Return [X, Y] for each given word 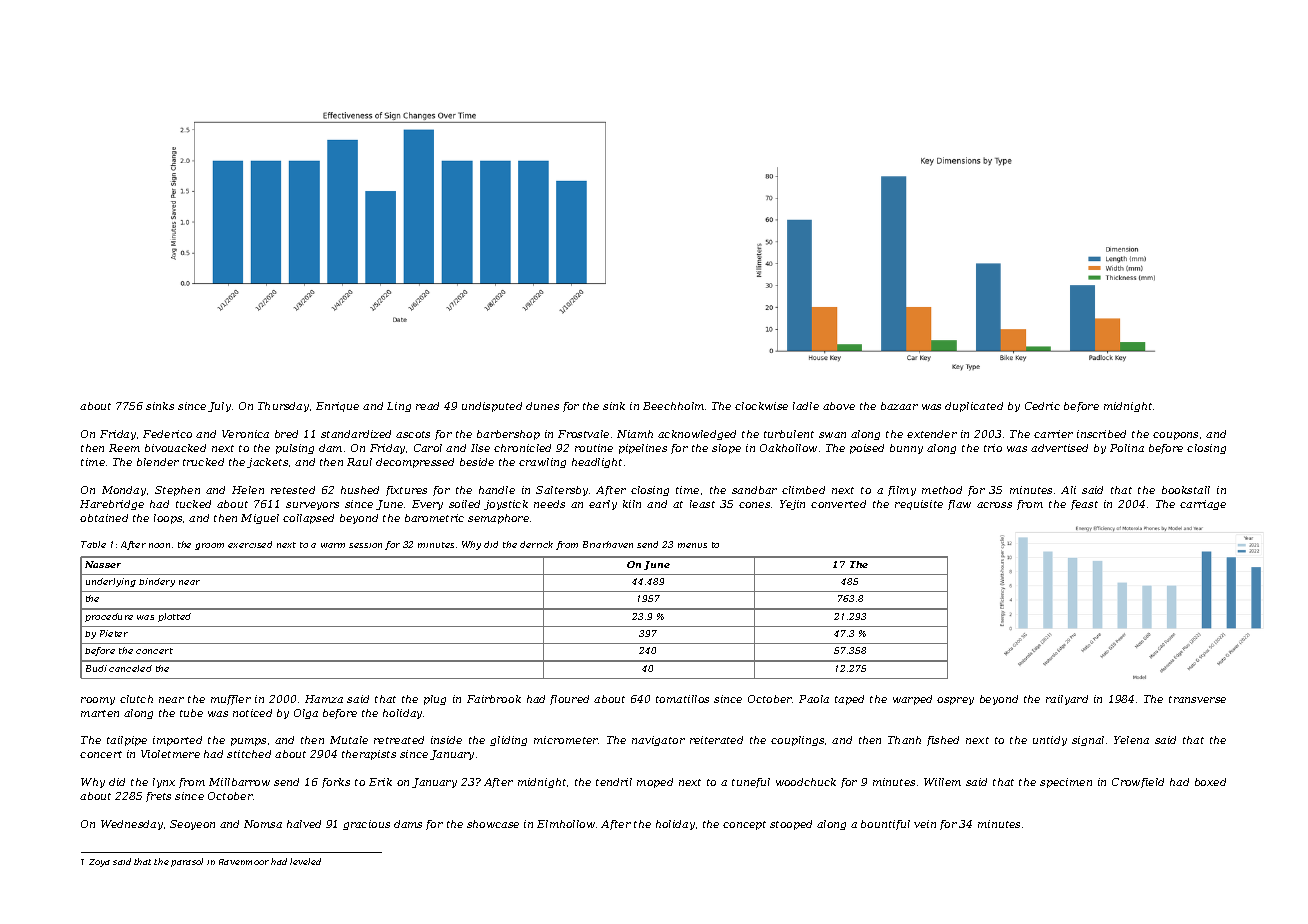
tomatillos [682, 699]
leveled [305, 861]
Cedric [1042, 406]
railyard [1067, 700]
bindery [157, 582]
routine [594, 448]
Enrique [337, 407]
